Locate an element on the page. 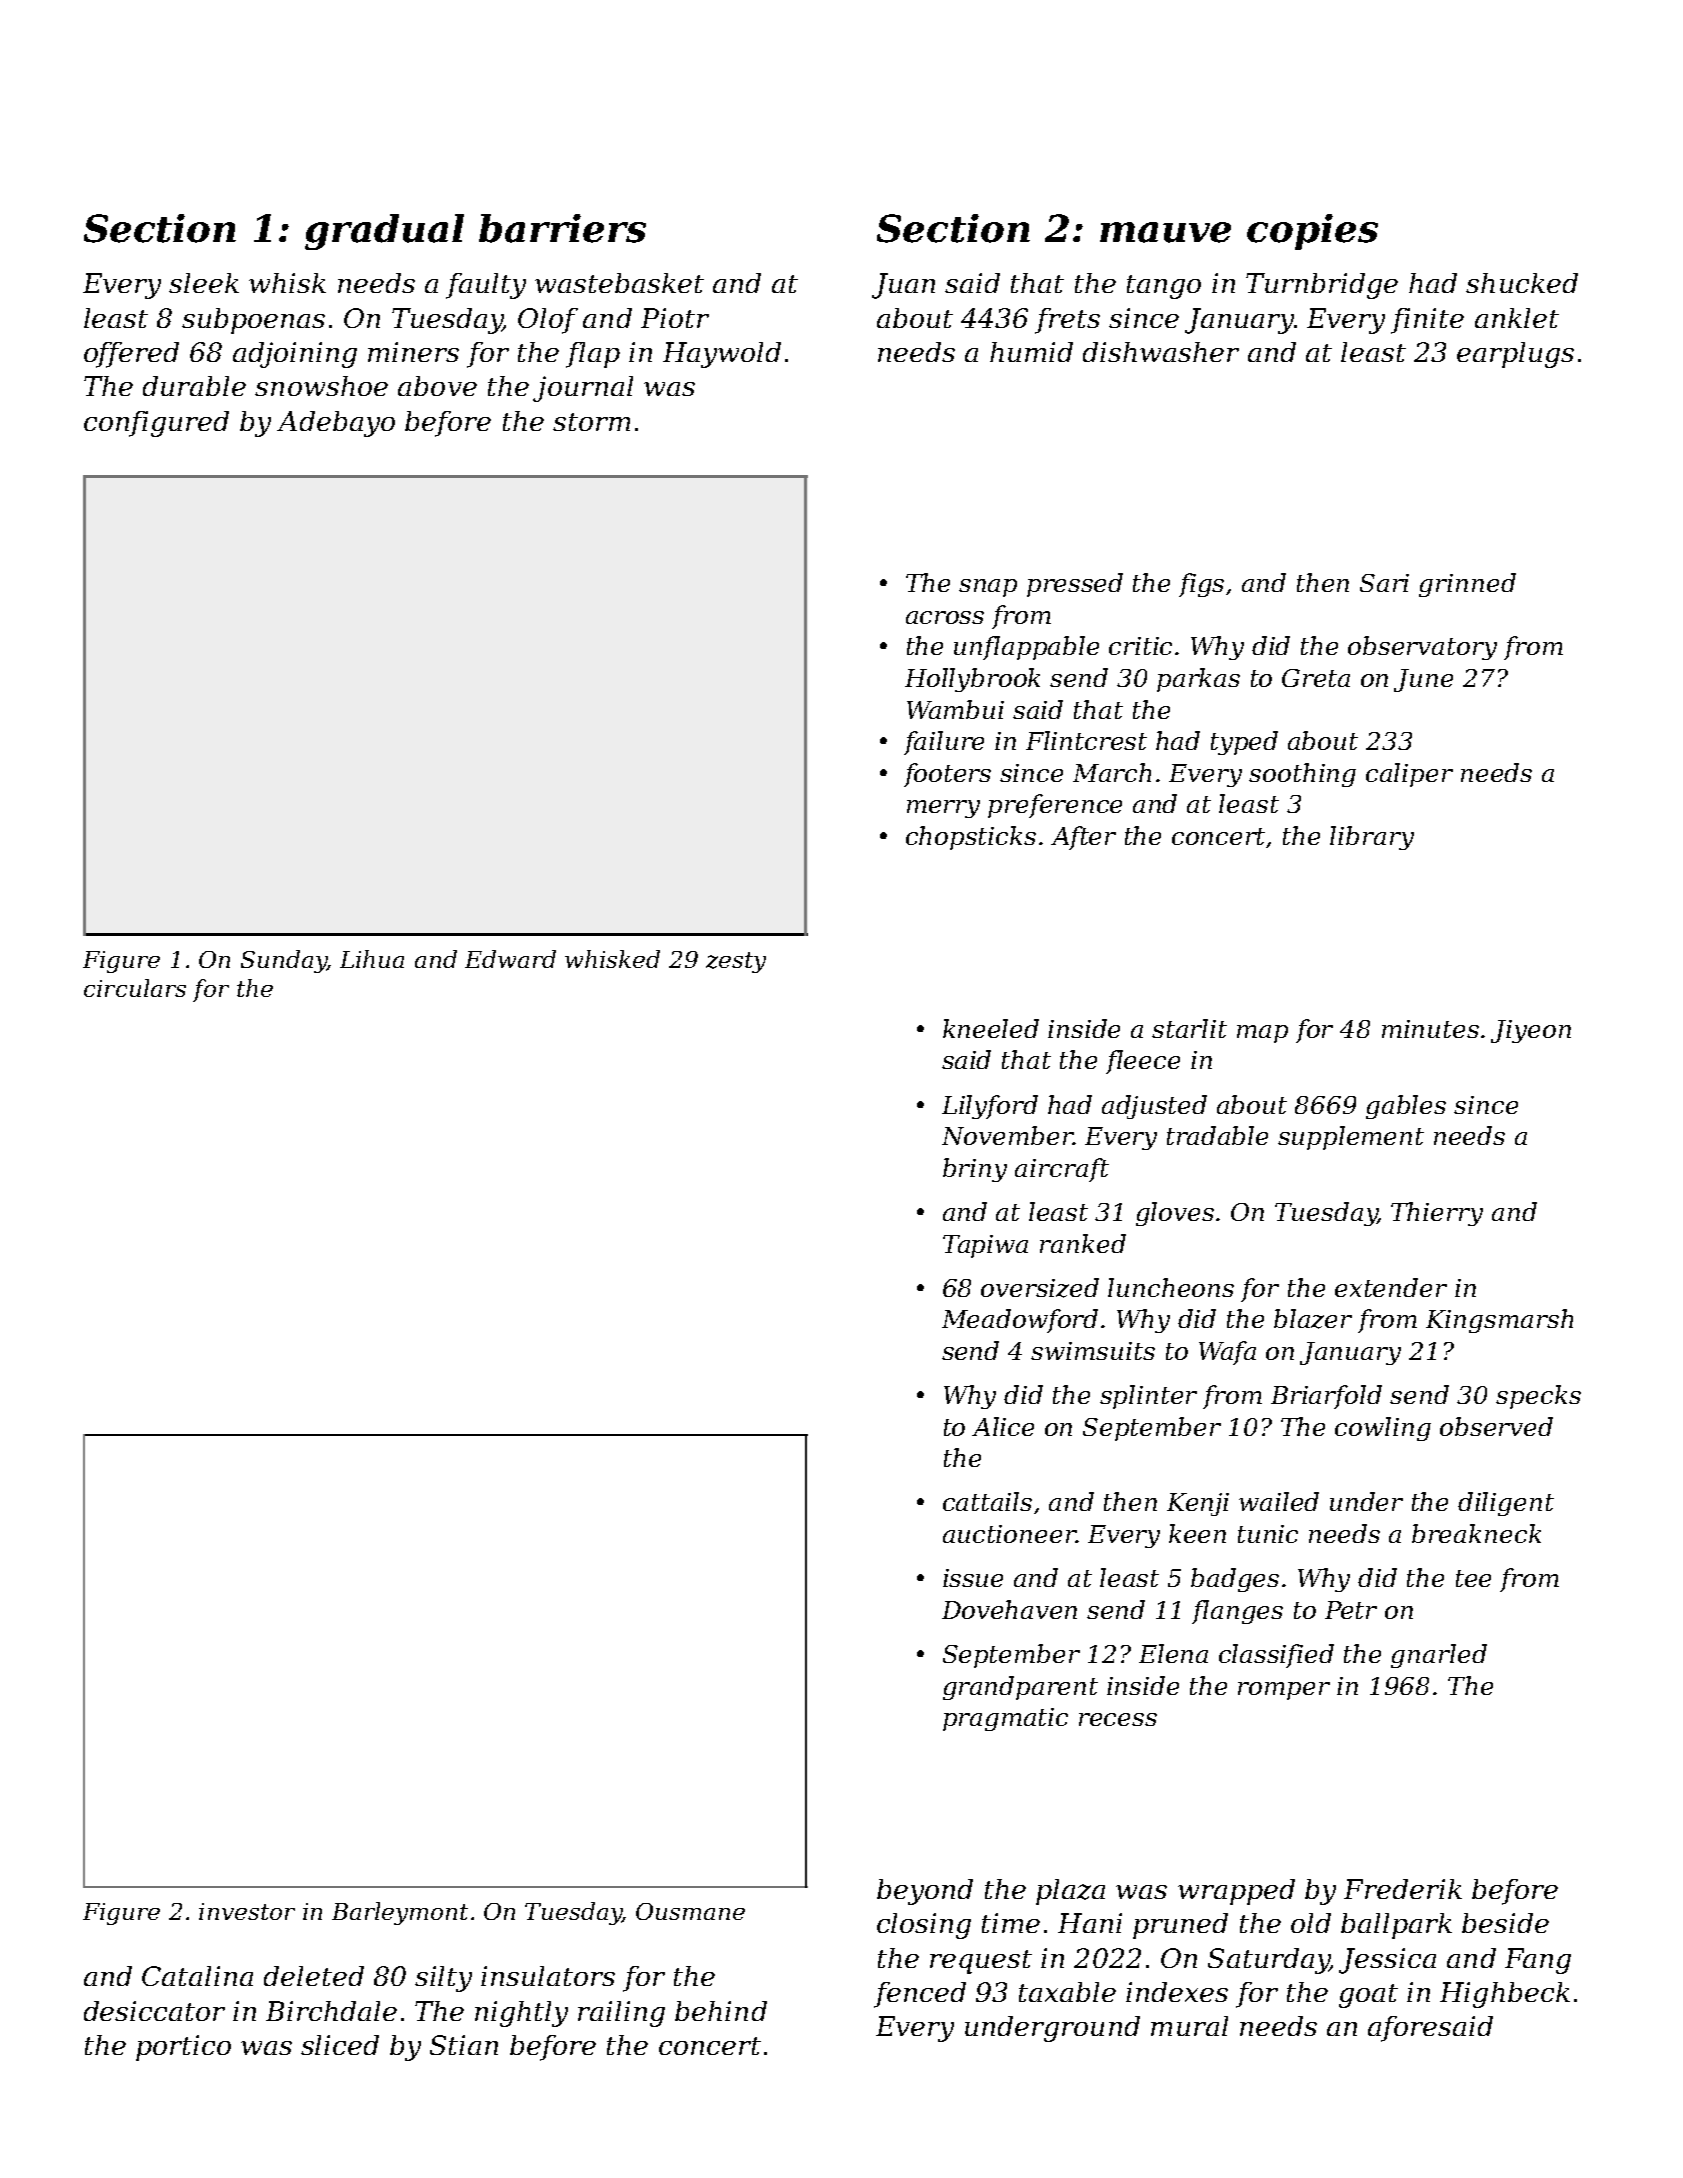 This document has width=1683, height=2178. Sunday is located at coordinates (284, 961).
